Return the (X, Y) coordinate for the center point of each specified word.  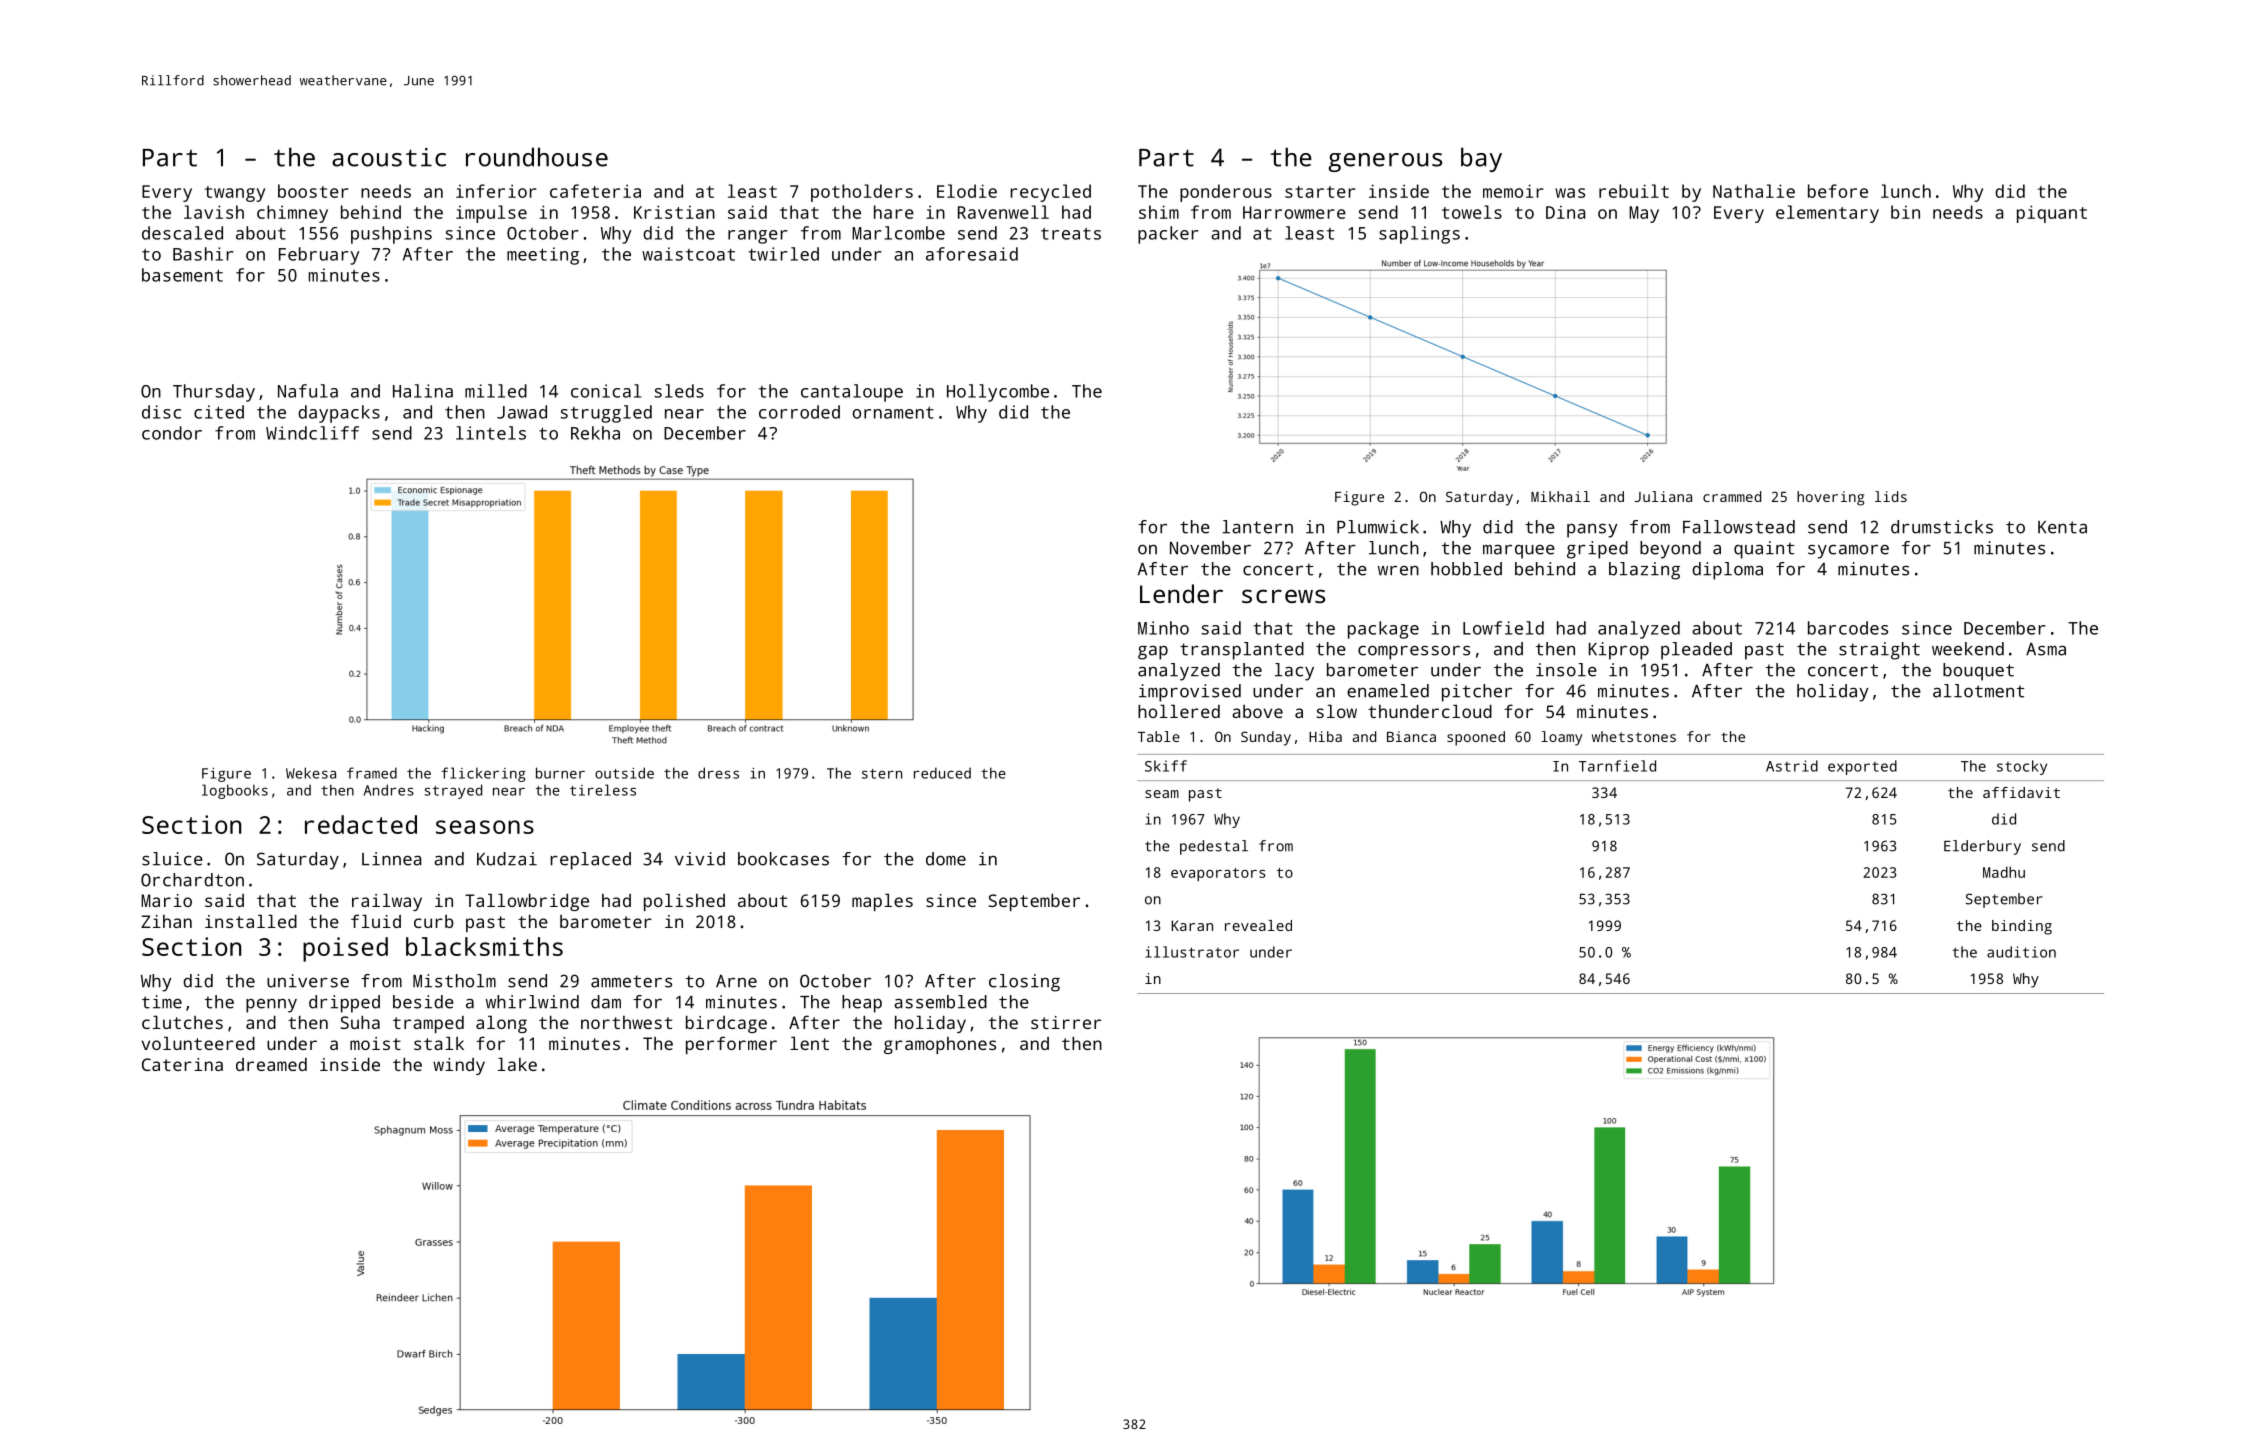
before (1838, 191)
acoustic (389, 157)
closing (1024, 983)
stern (882, 774)
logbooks (235, 791)
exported (1862, 767)
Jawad (522, 412)
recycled (1050, 193)
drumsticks (1942, 527)
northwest (626, 1022)
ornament (893, 413)
